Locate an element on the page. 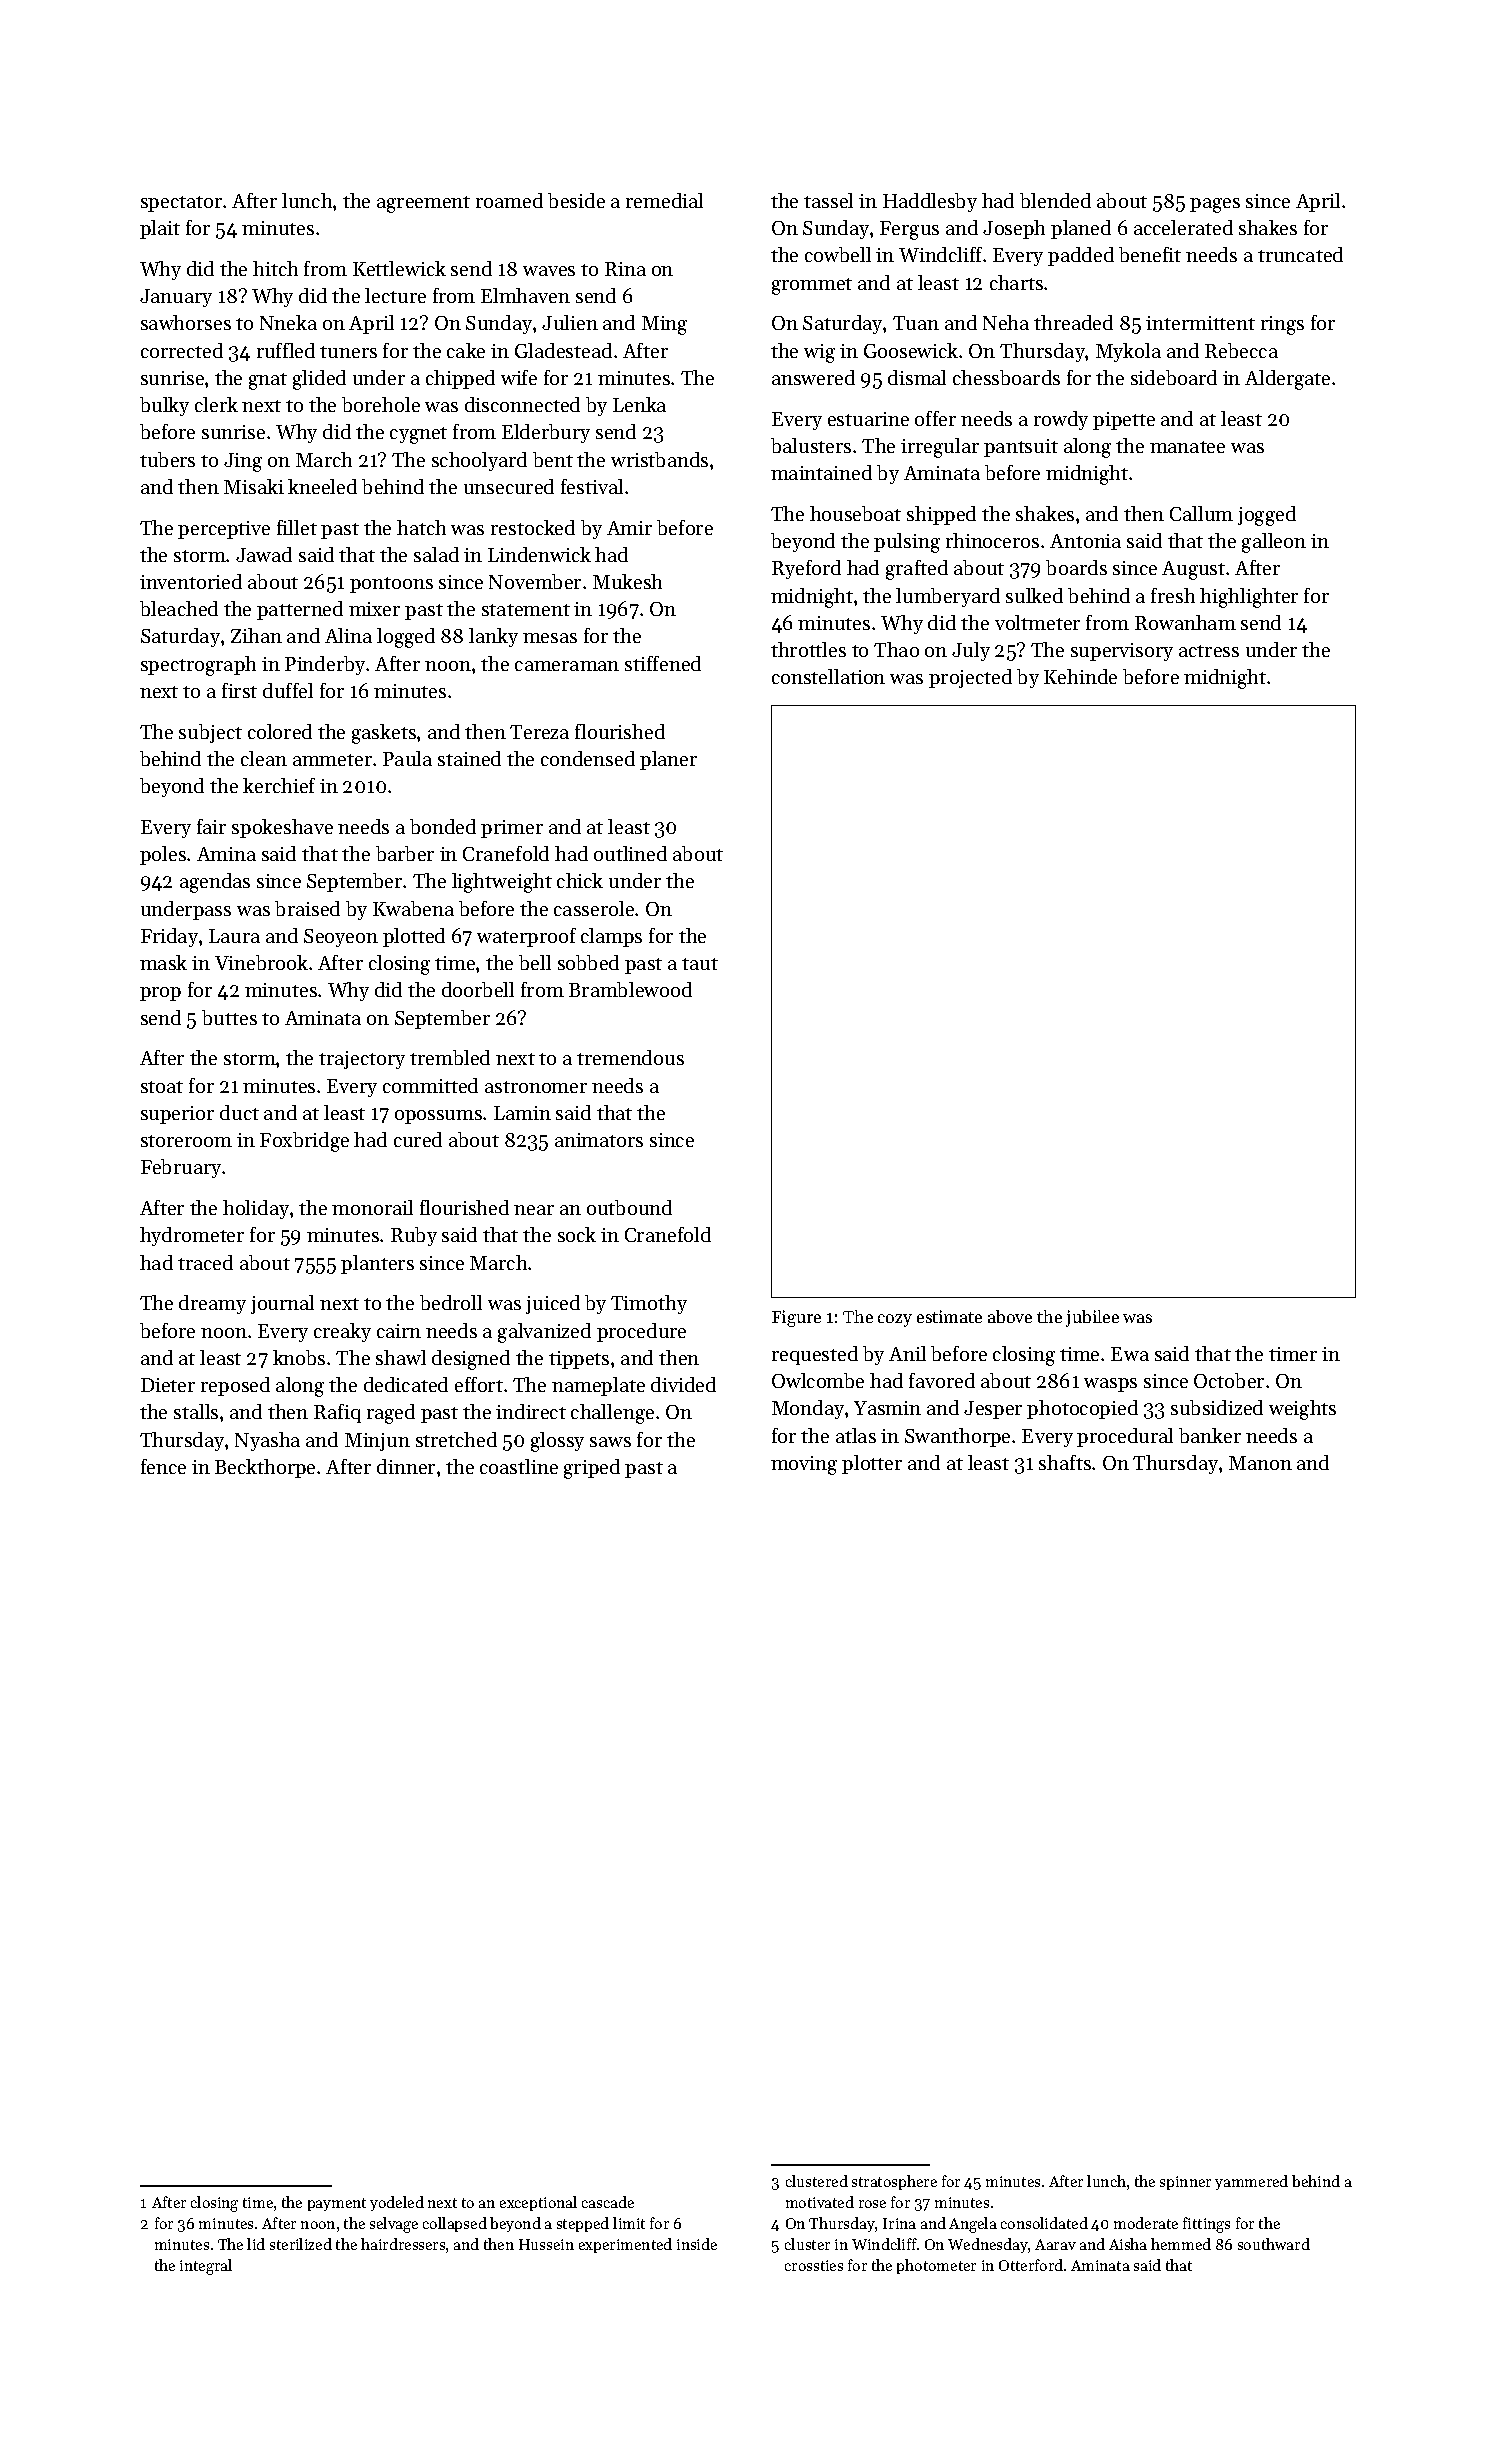  spectator is located at coordinates (181, 204).
